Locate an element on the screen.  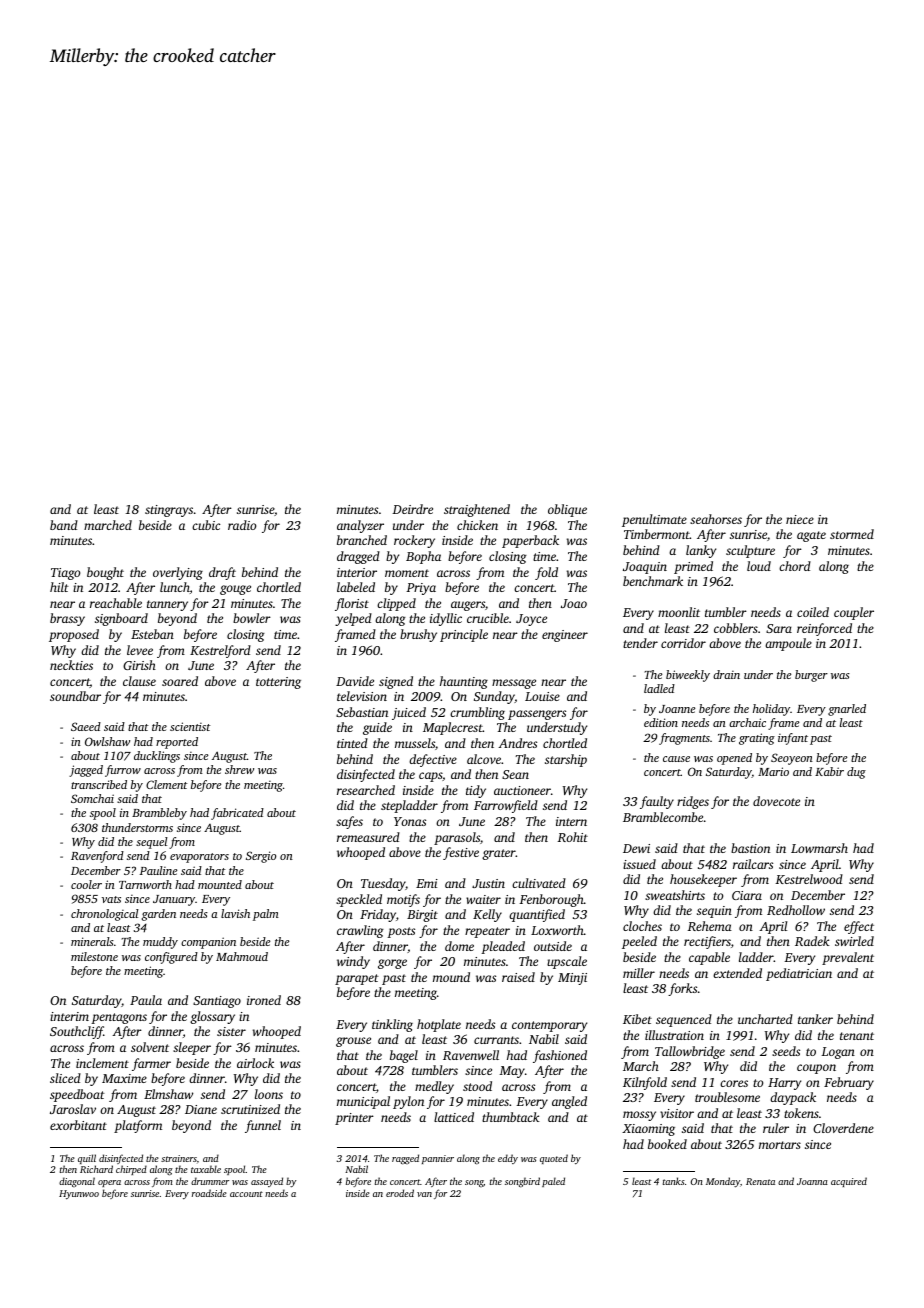
garden is located at coordinates (159, 915).
